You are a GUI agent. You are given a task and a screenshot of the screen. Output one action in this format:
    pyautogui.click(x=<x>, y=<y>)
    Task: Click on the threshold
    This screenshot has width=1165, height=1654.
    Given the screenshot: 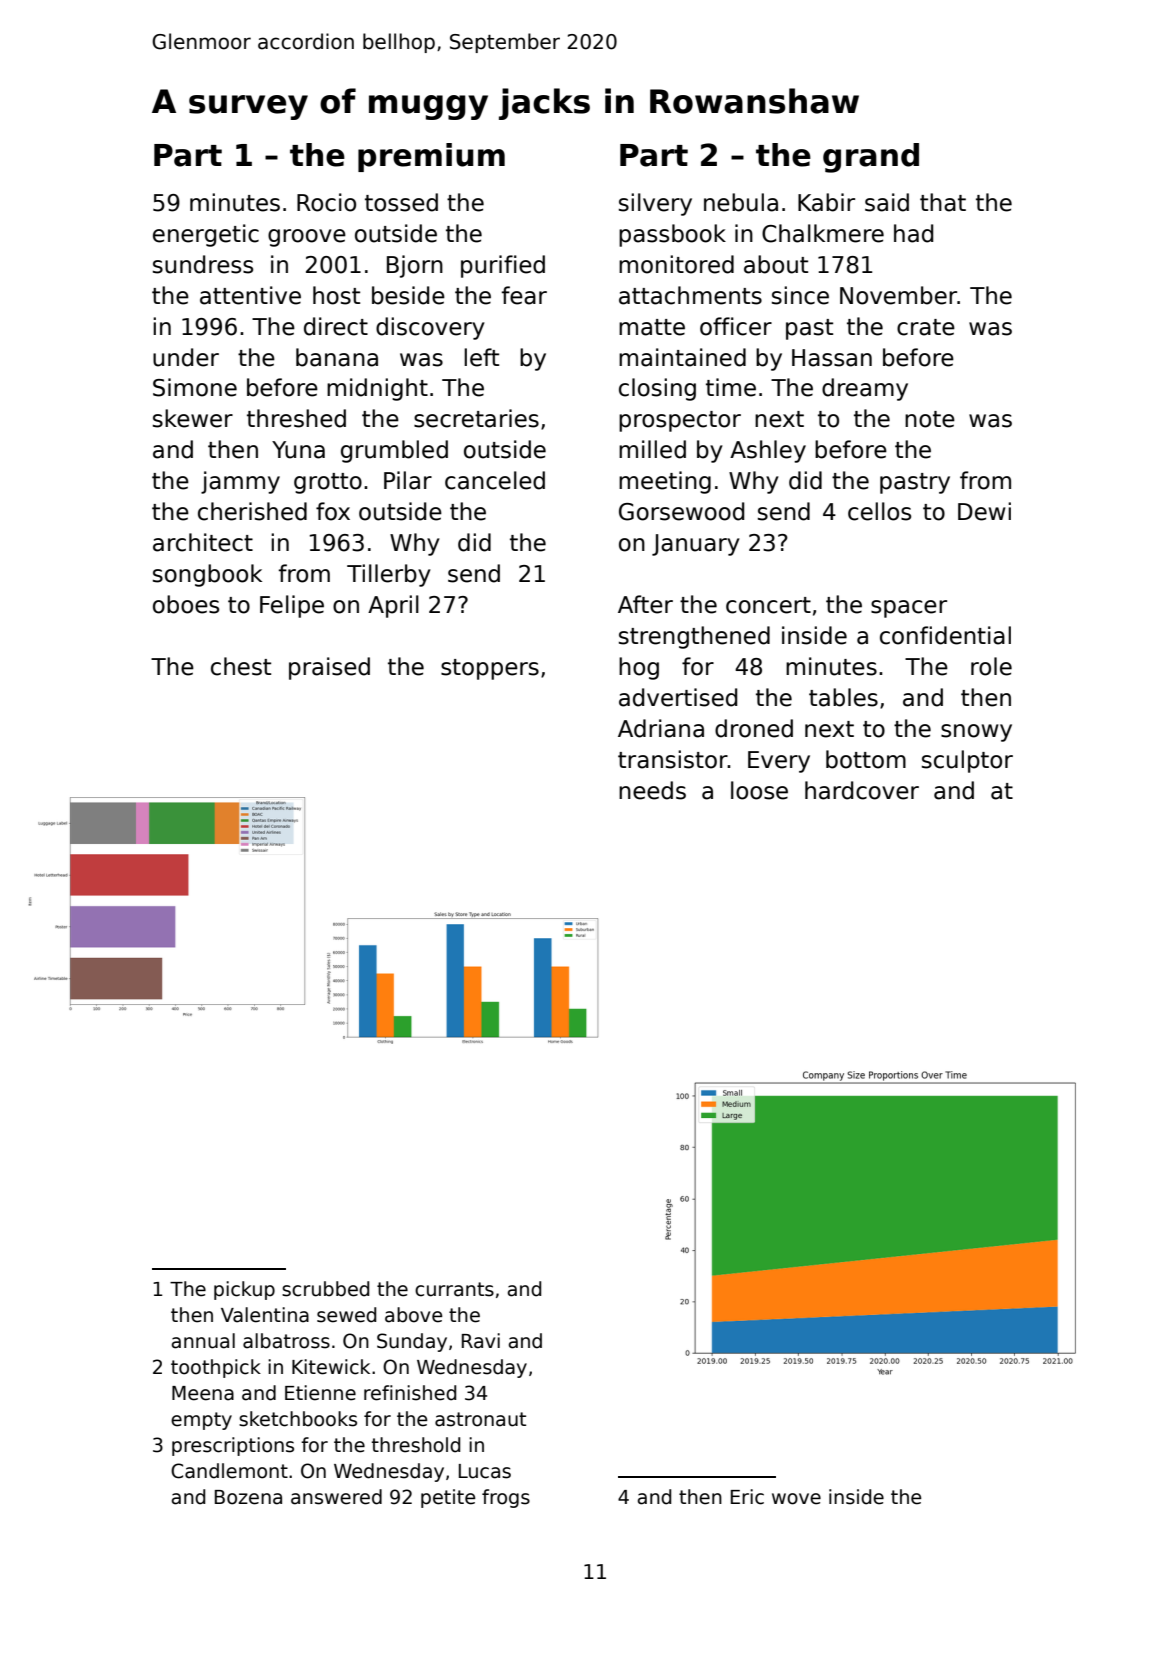 What is the action you would take?
    pyautogui.click(x=416, y=1445)
